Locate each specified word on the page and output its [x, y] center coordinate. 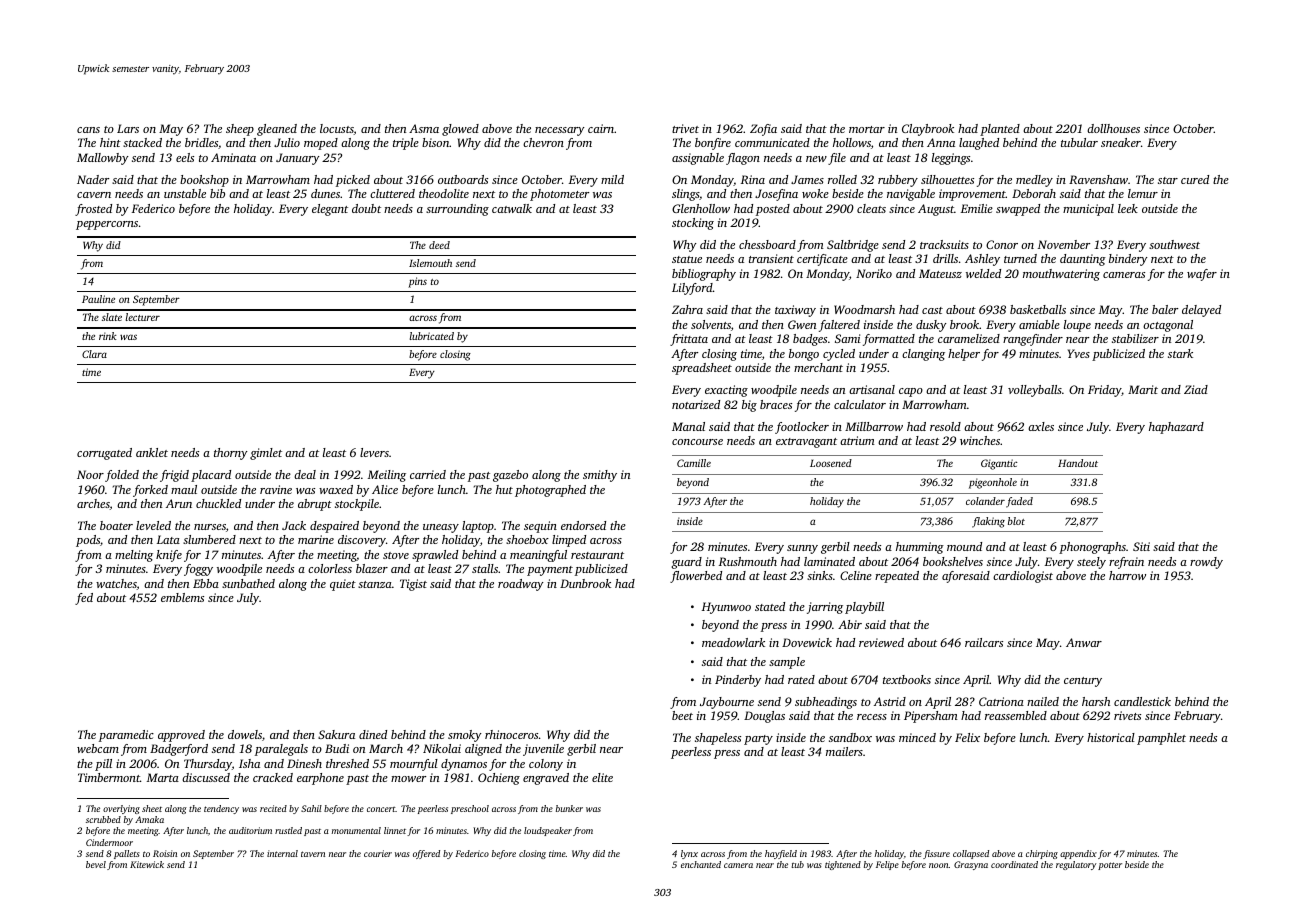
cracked [273, 777]
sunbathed [248, 583]
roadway [521, 585]
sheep [240, 130]
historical [1111, 737]
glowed [460, 130]
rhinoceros [511, 734]
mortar [867, 129]
